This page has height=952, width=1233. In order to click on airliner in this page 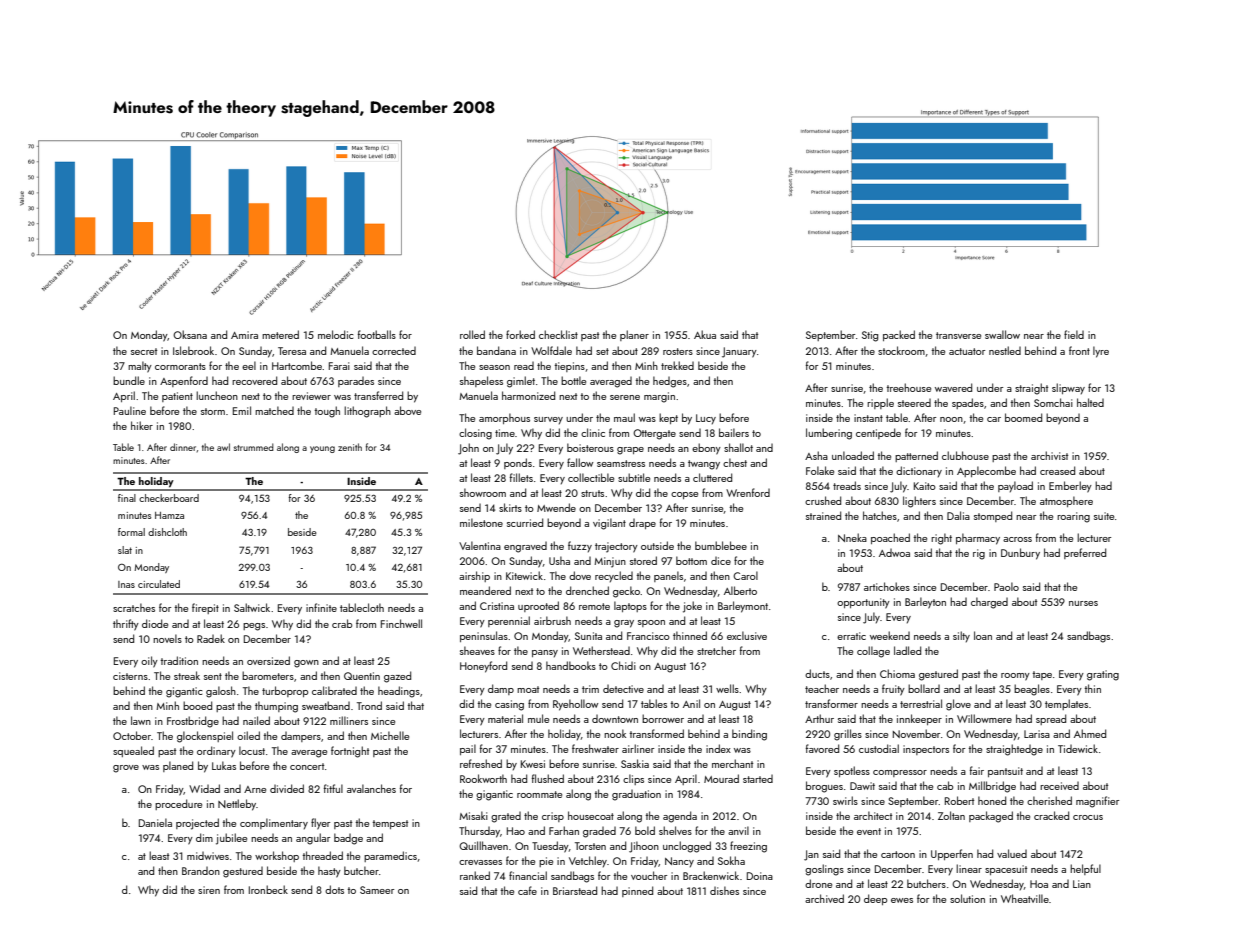, I will do `click(638, 748)`.
